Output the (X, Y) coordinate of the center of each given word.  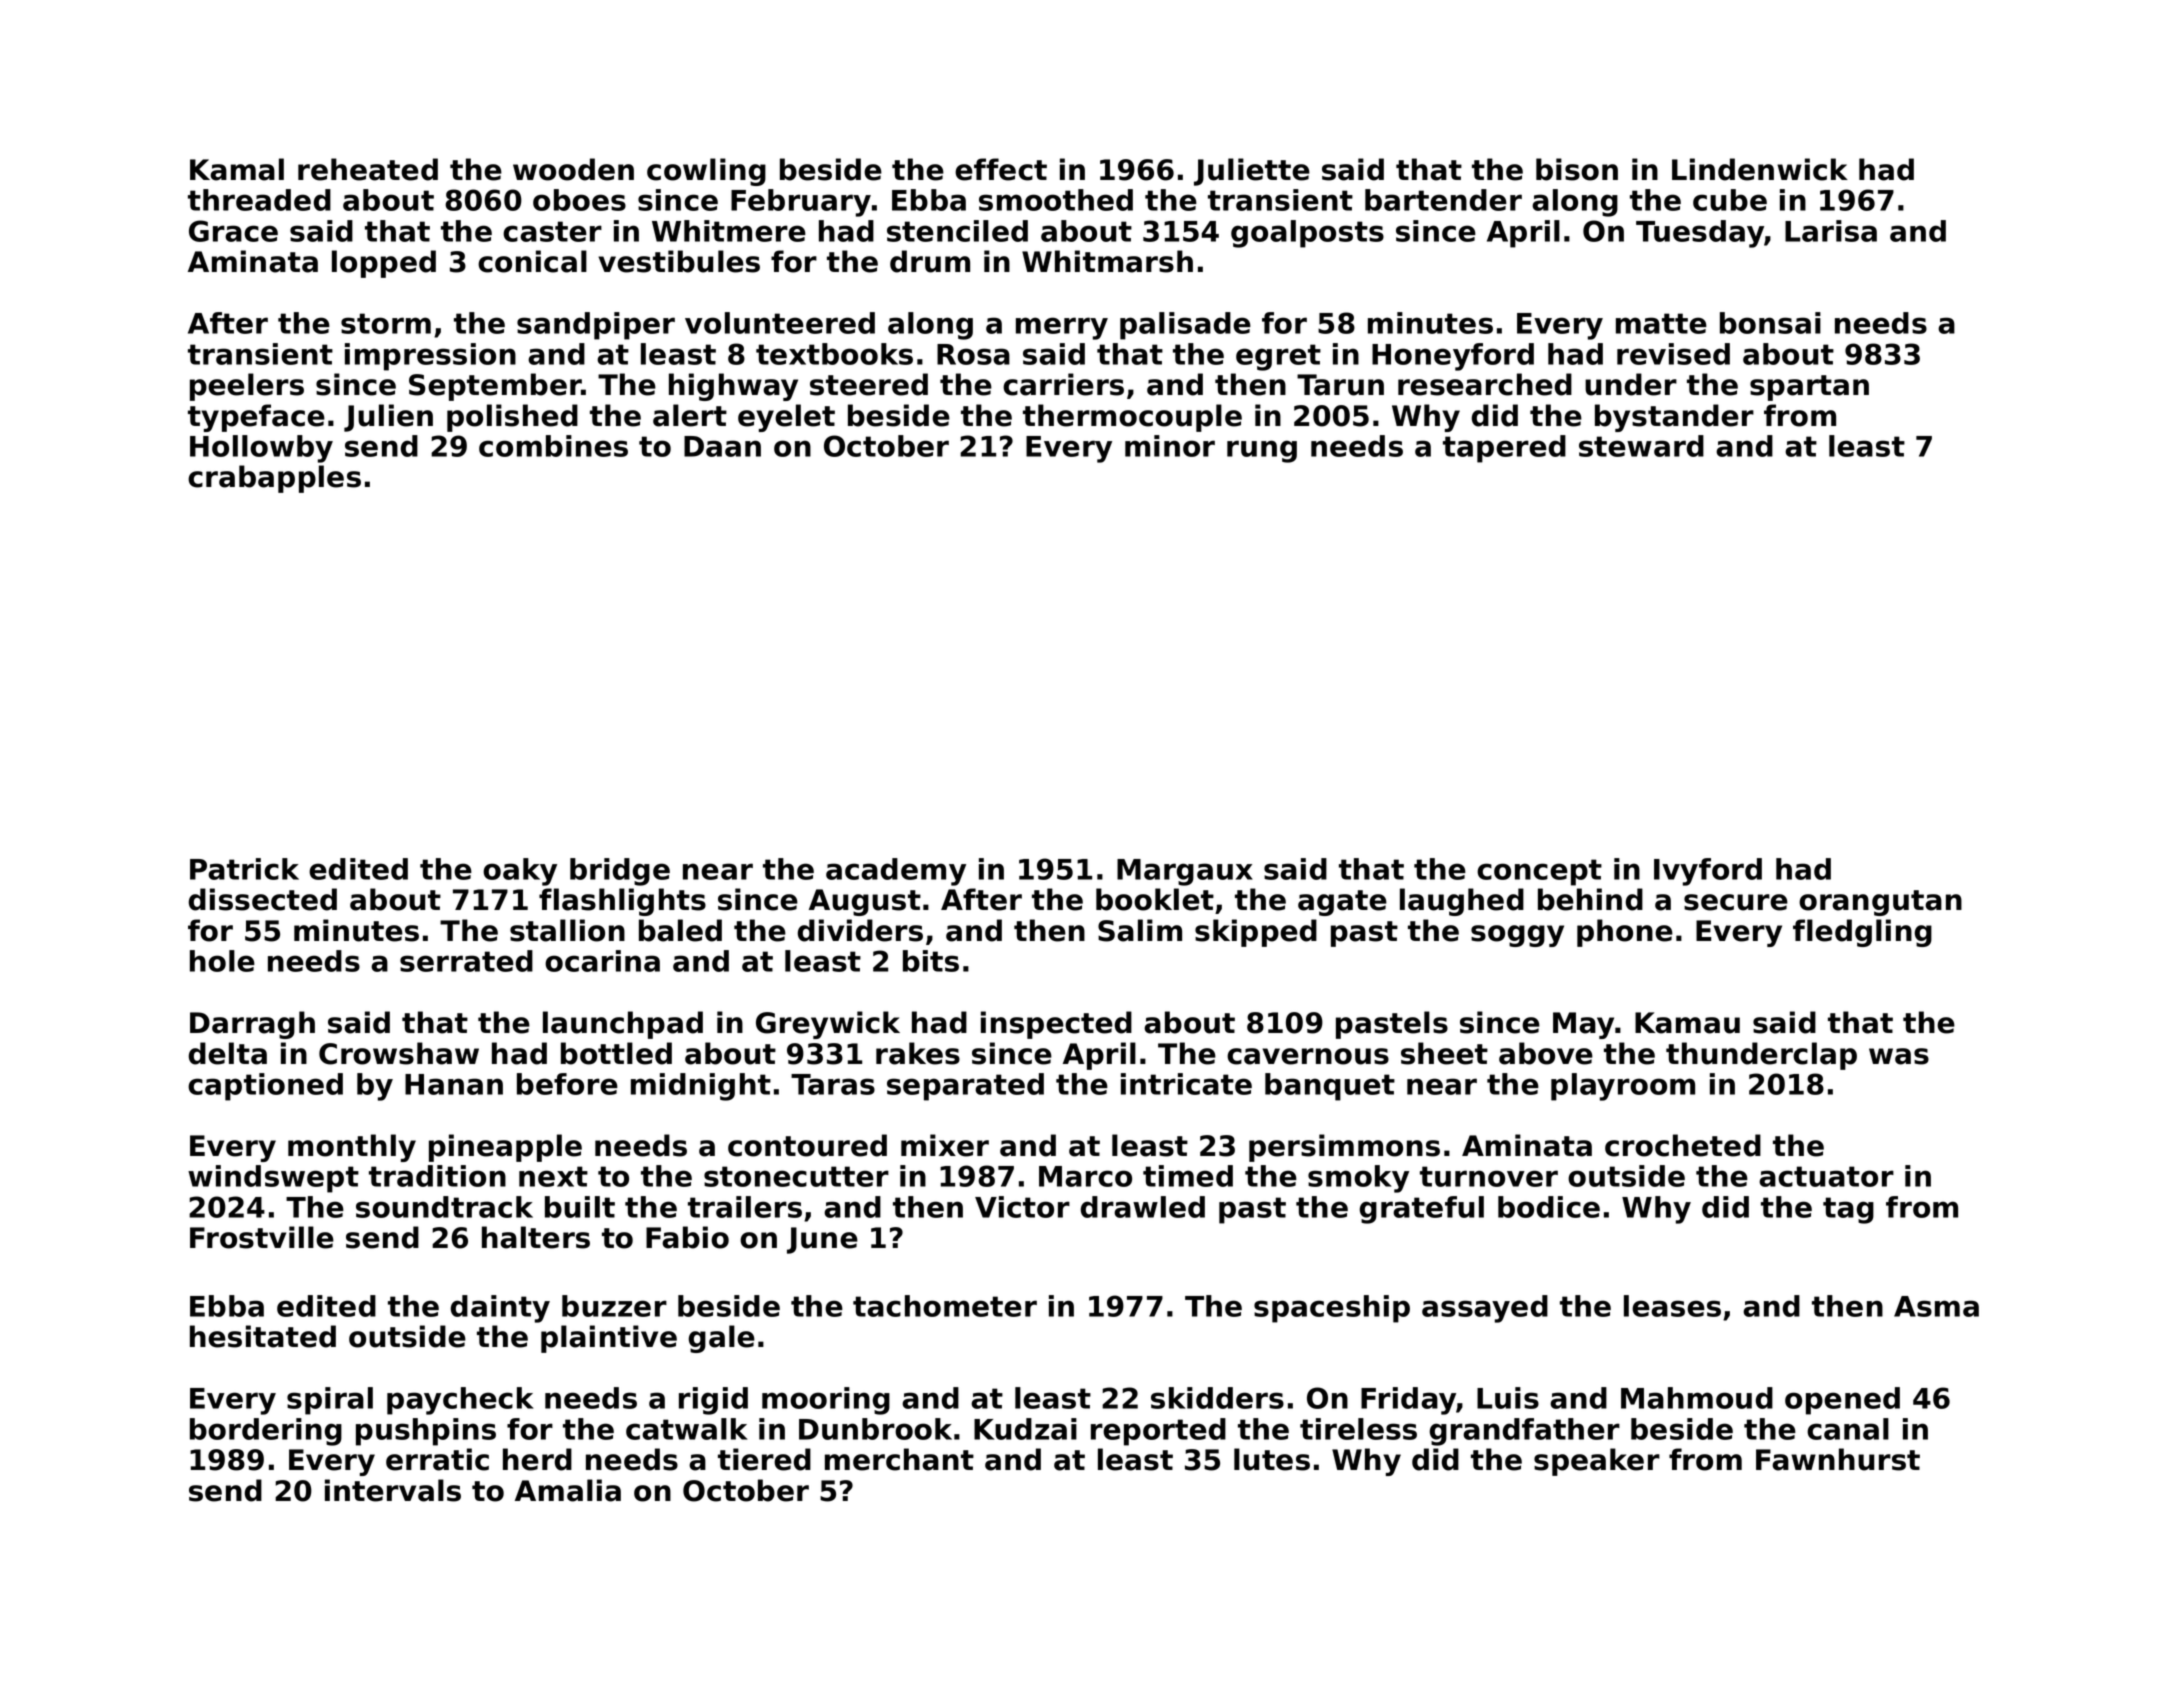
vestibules (679, 261)
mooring (826, 1401)
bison (1577, 169)
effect (1001, 169)
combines (553, 446)
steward (1641, 446)
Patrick (244, 869)
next (553, 1176)
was (1899, 1056)
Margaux (1185, 872)
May (1583, 1025)
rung (1262, 451)
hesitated (263, 1336)
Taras (833, 1084)
